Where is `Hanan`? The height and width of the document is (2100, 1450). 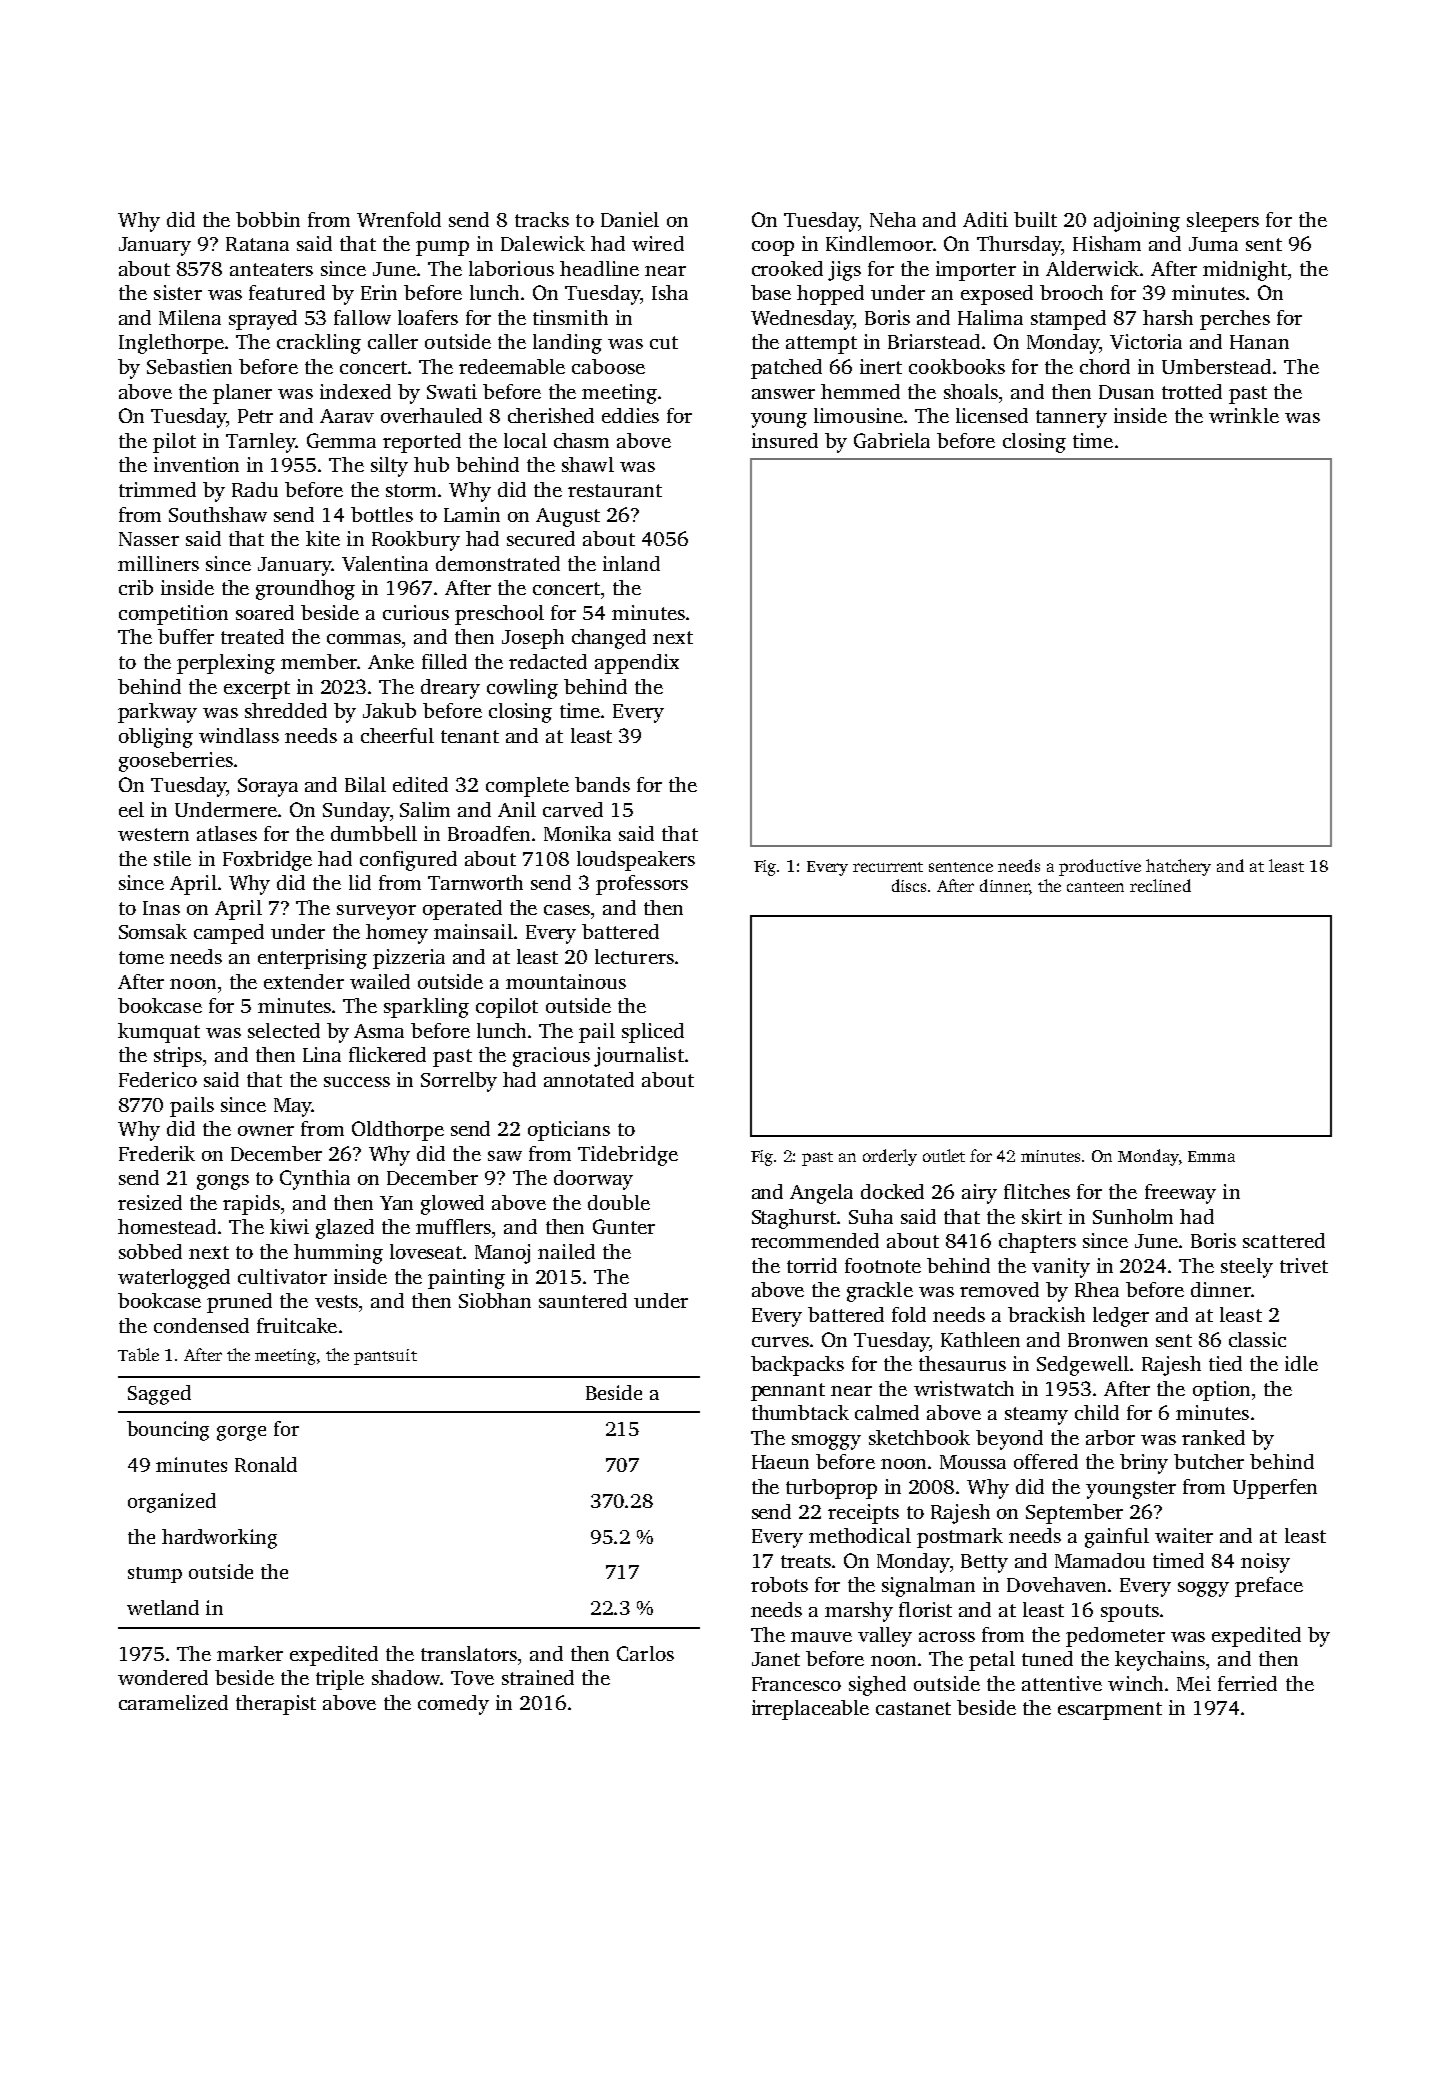 Hanan is located at coordinates (1259, 342).
